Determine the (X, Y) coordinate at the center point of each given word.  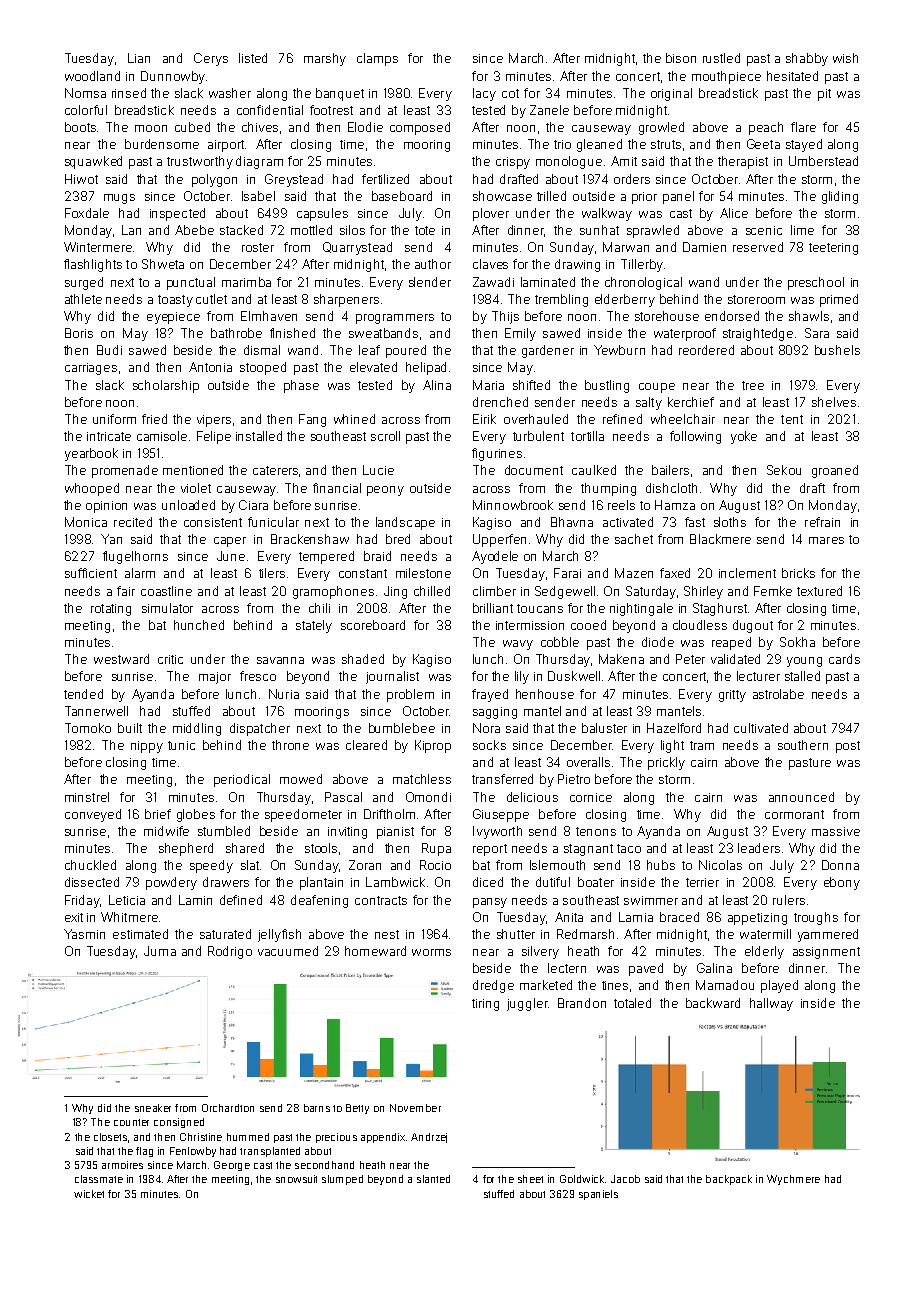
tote (425, 230)
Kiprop (433, 746)
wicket (89, 1194)
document (534, 470)
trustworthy (200, 162)
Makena (621, 659)
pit (824, 95)
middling (197, 729)
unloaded (188, 505)
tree (753, 385)
